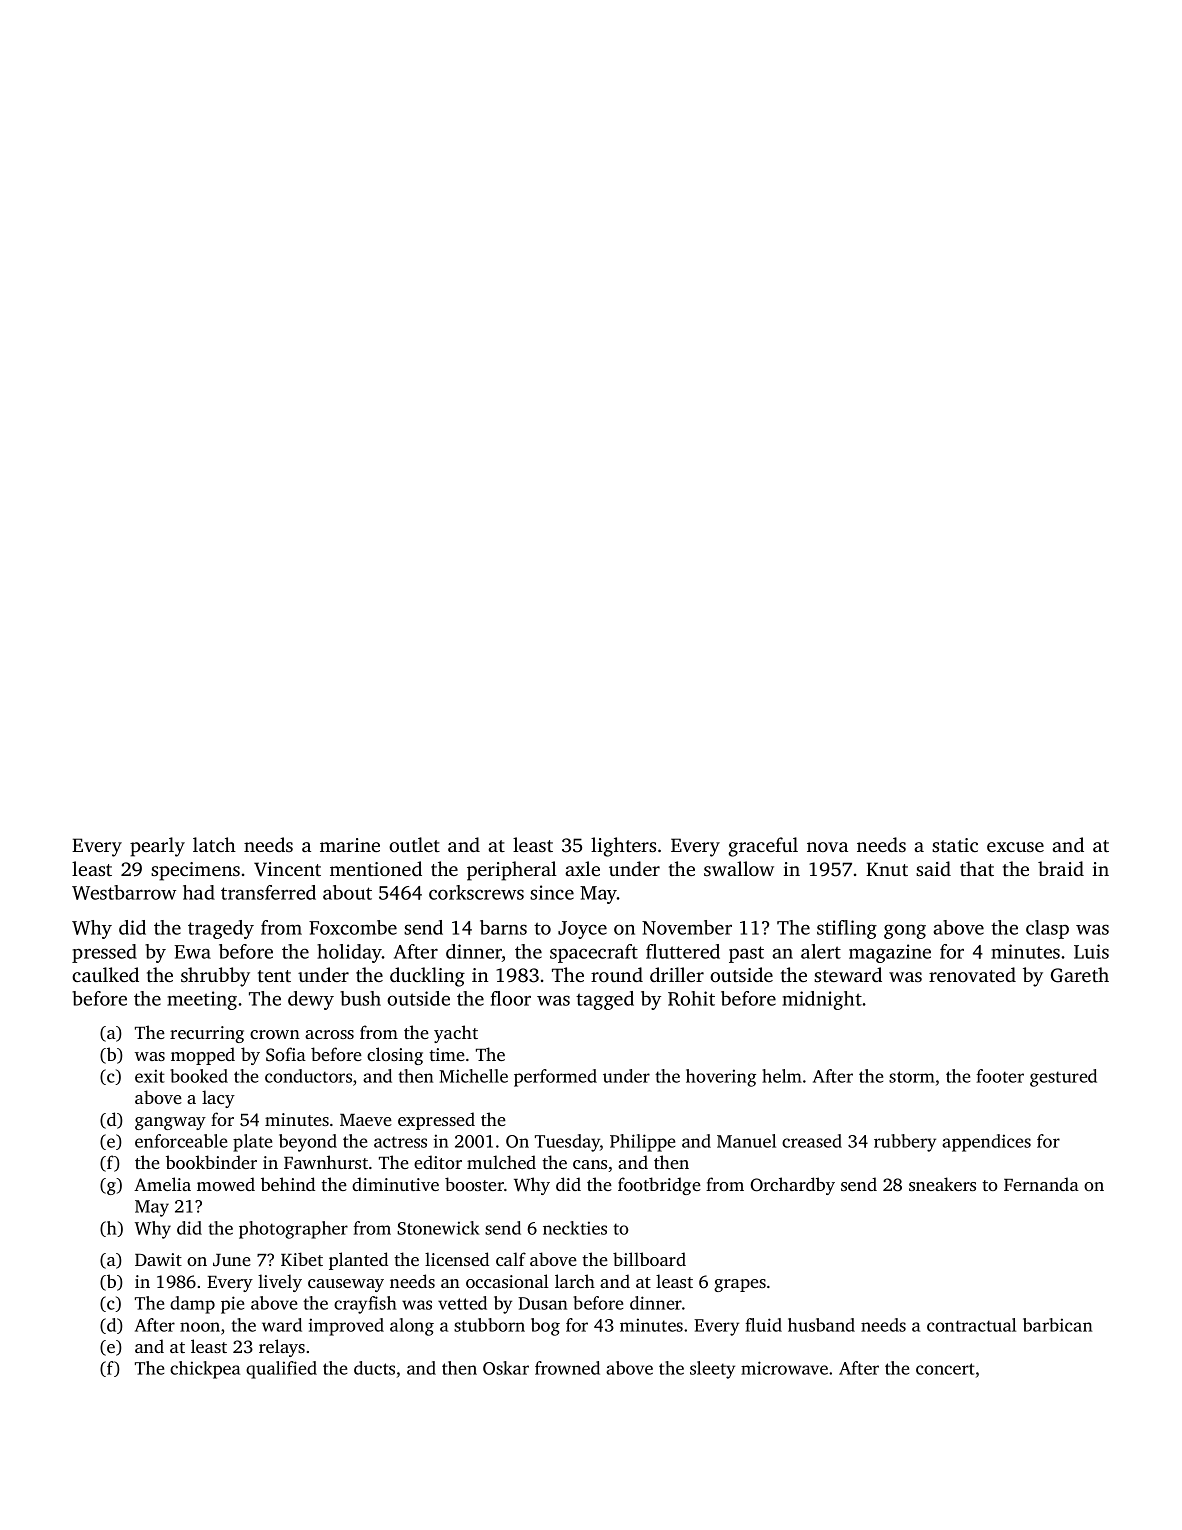 Image resolution: width=1182 pixels, height=1530 pixels. Describe the element at coordinates (649, 1259) in the screenshot. I see `billboard` at that location.
